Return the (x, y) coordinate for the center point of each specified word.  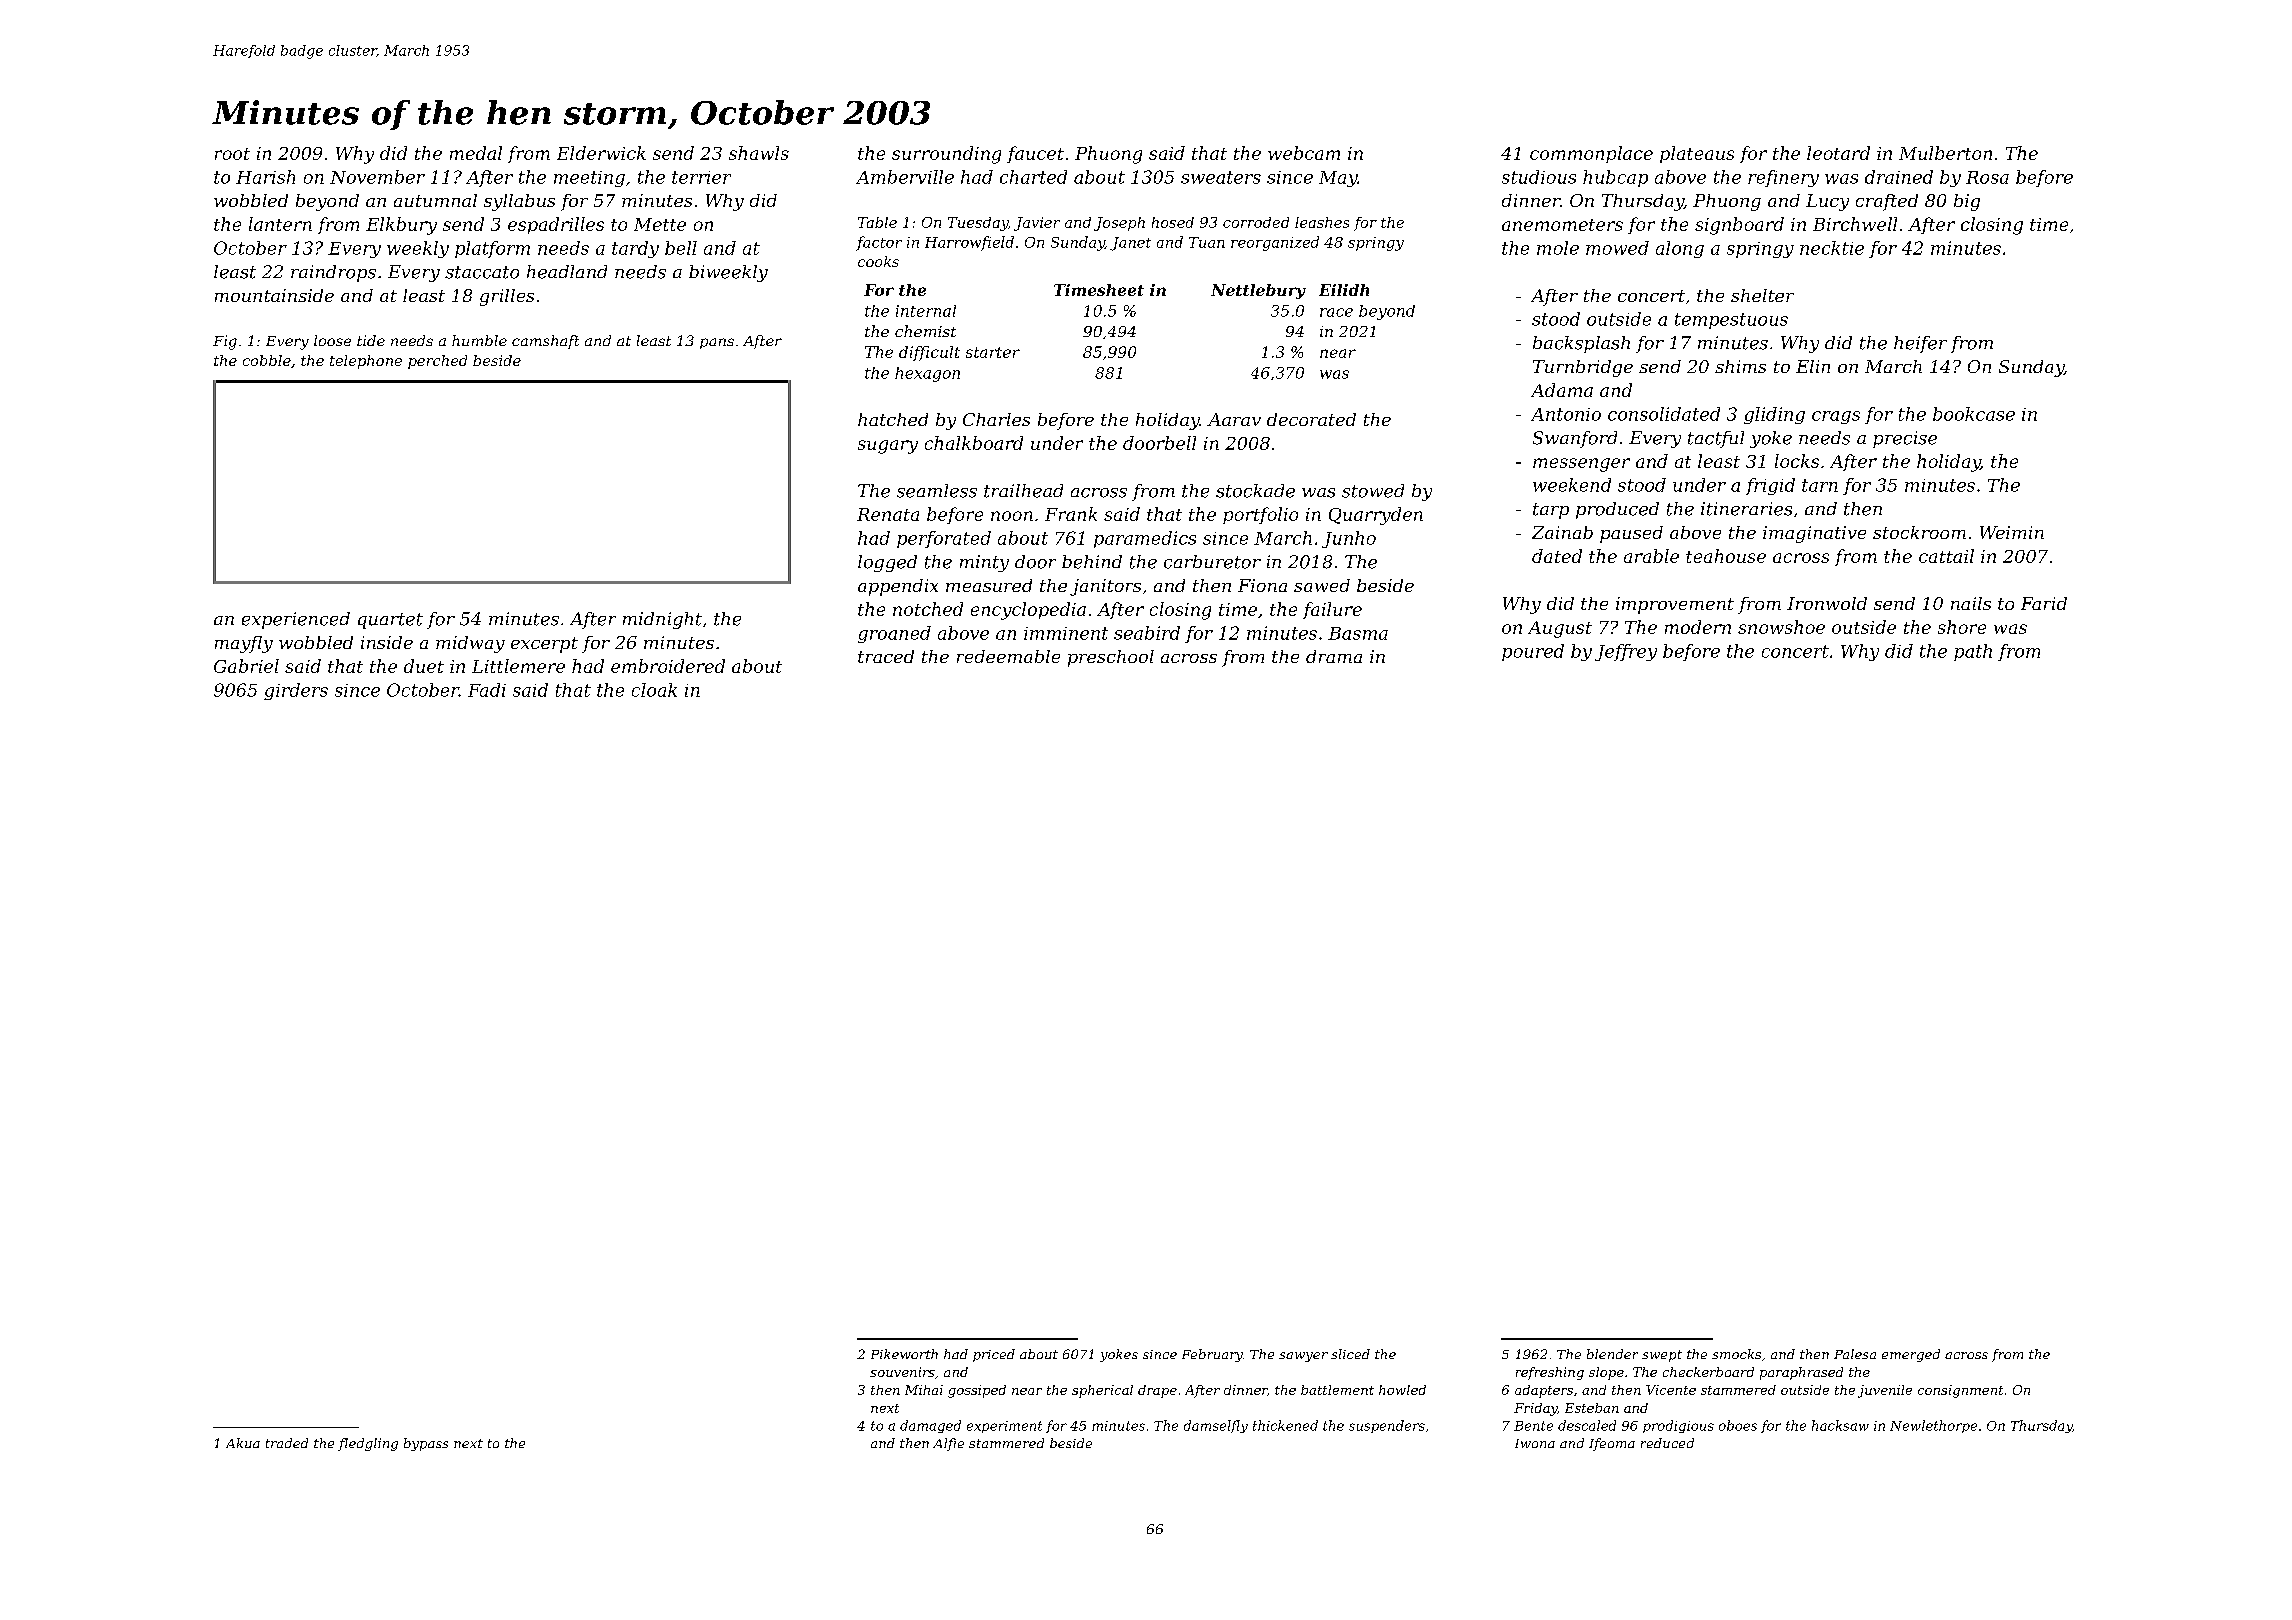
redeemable (1008, 656)
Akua (243, 1443)
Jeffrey (1626, 652)
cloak (654, 690)
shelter (1762, 295)
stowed (1373, 491)
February (1212, 1355)
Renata (888, 514)
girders (296, 691)
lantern (280, 224)
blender (1612, 1354)
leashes (1322, 222)
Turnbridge (1583, 368)
